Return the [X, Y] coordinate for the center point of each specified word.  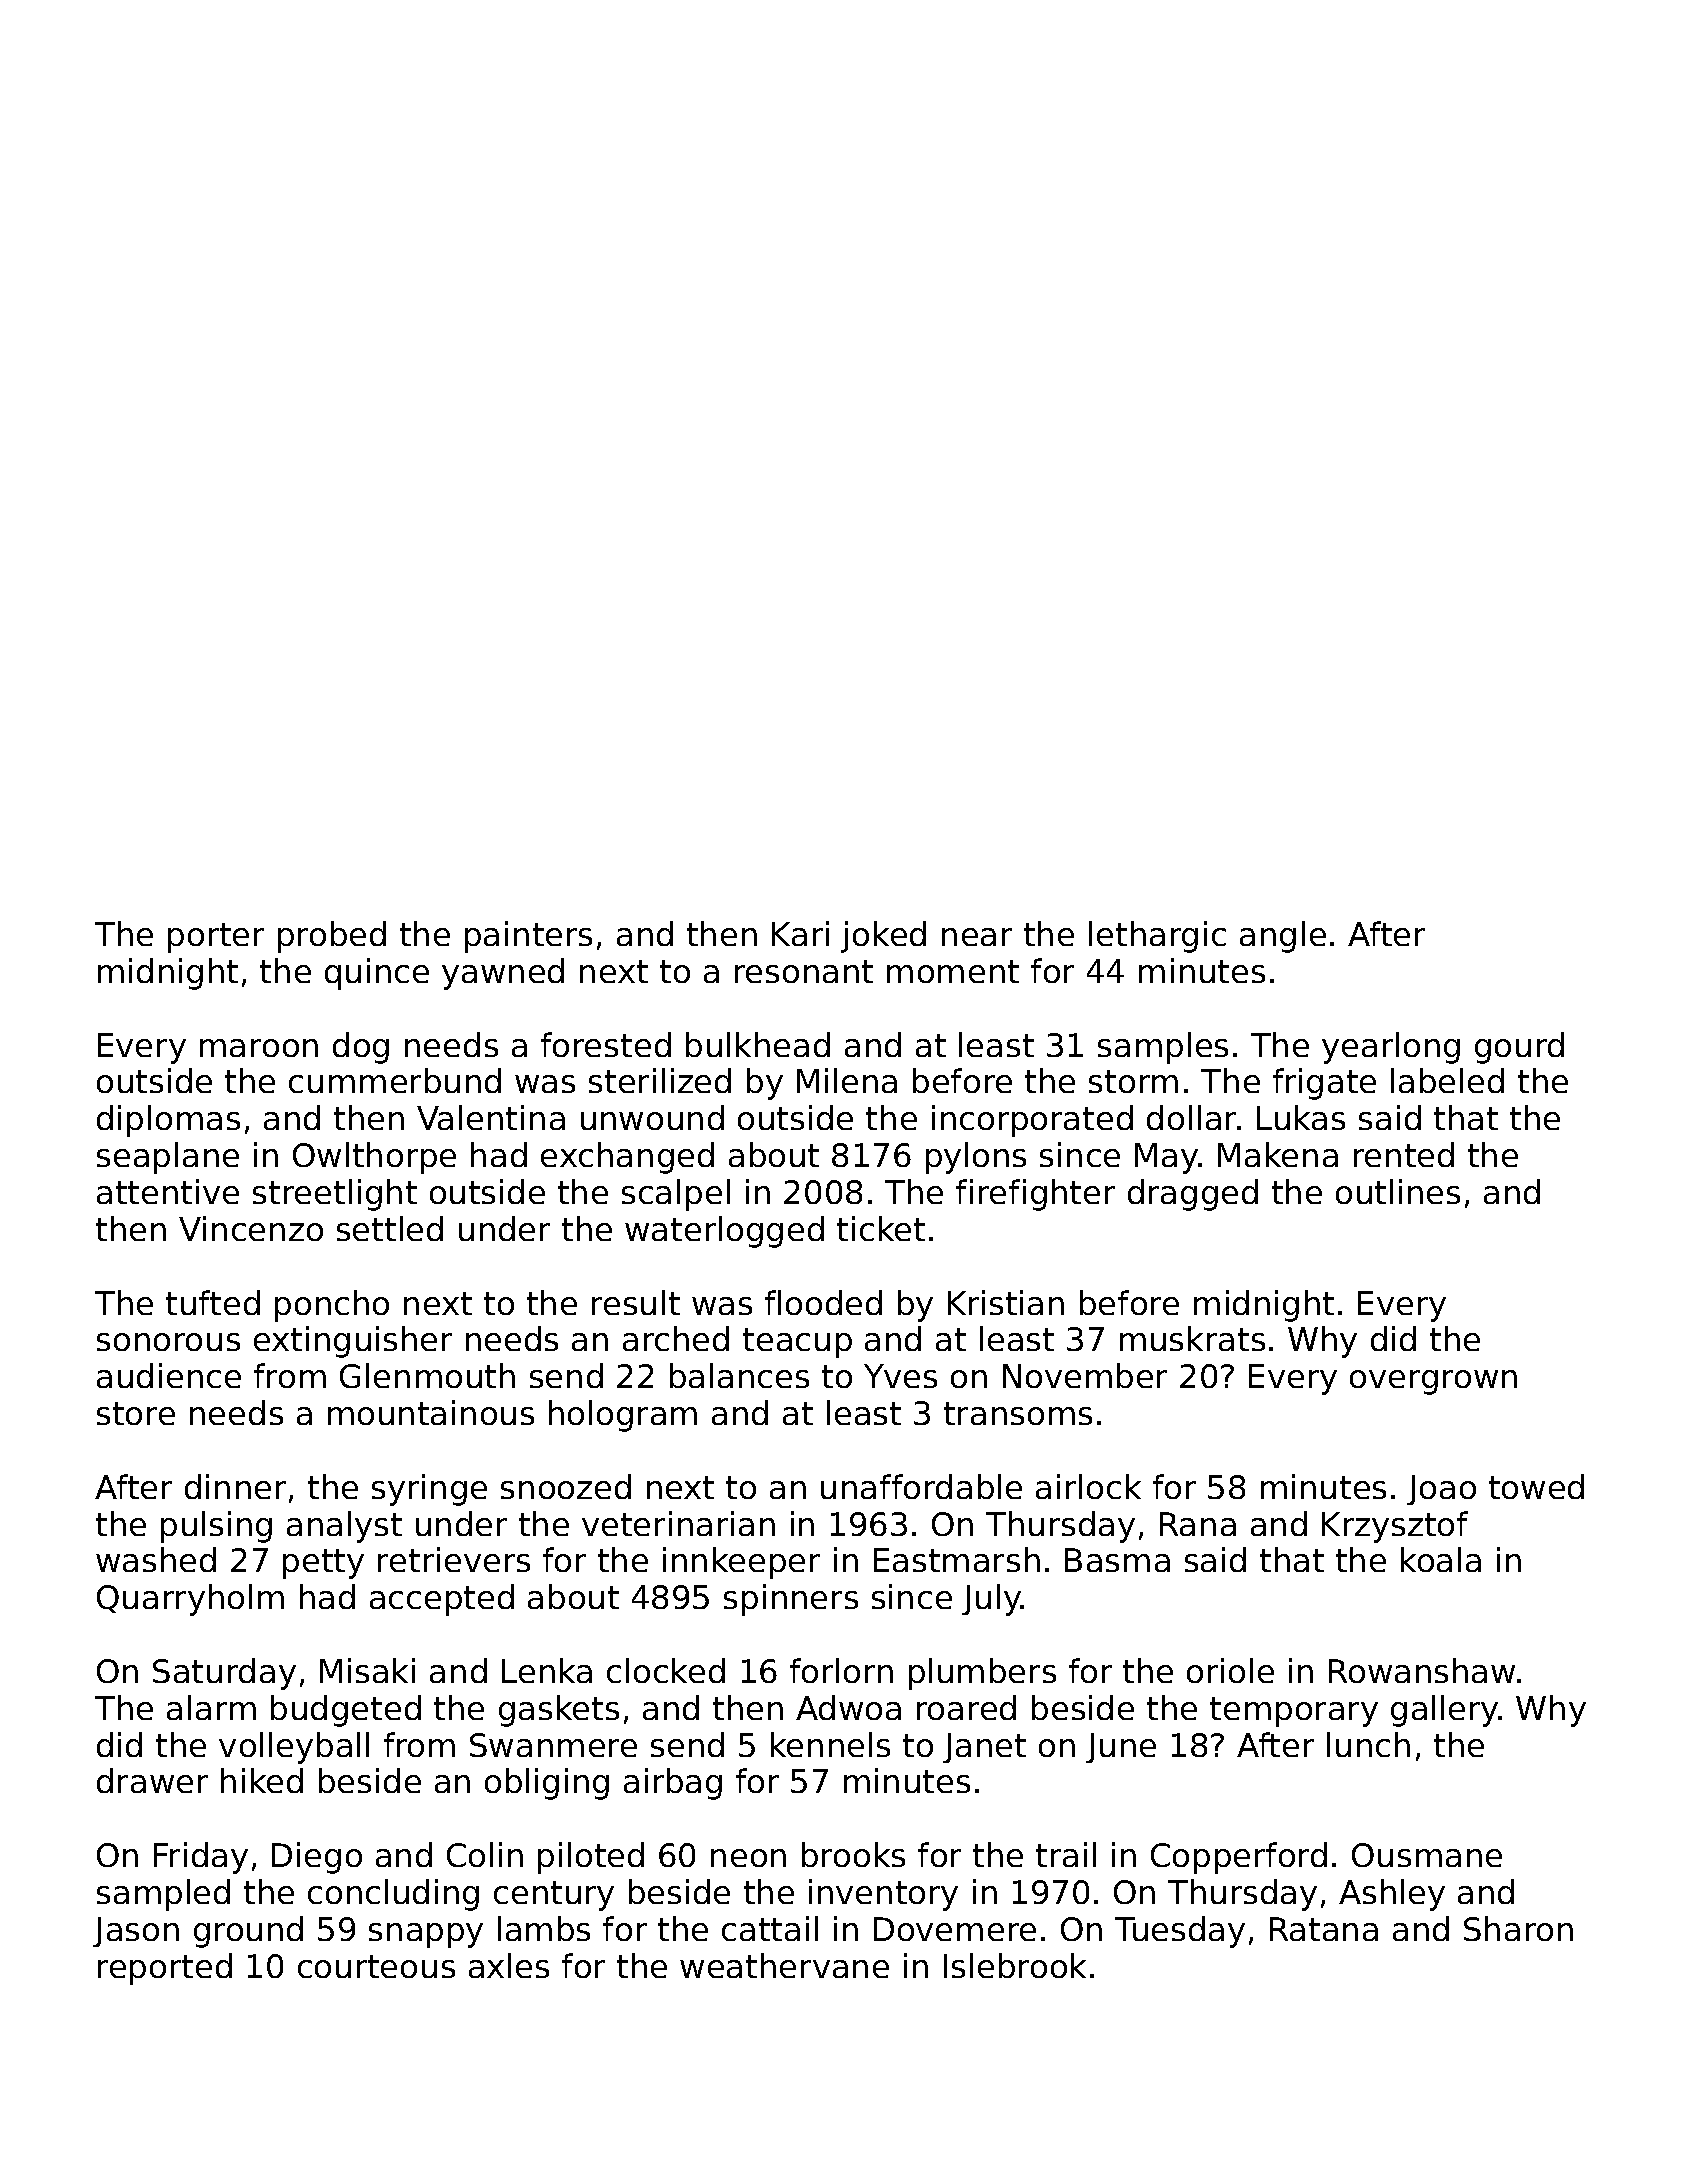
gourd [1519, 1048]
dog [361, 1048]
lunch [1368, 1744]
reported [165, 1969]
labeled [1447, 1080]
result [636, 1302]
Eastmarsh [957, 1559]
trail [1066, 1854]
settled [390, 1228]
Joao [1441, 1490]
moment [953, 971]
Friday [201, 1858]
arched [676, 1338]
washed [156, 1559]
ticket [881, 1228]
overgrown [1433, 1382]
